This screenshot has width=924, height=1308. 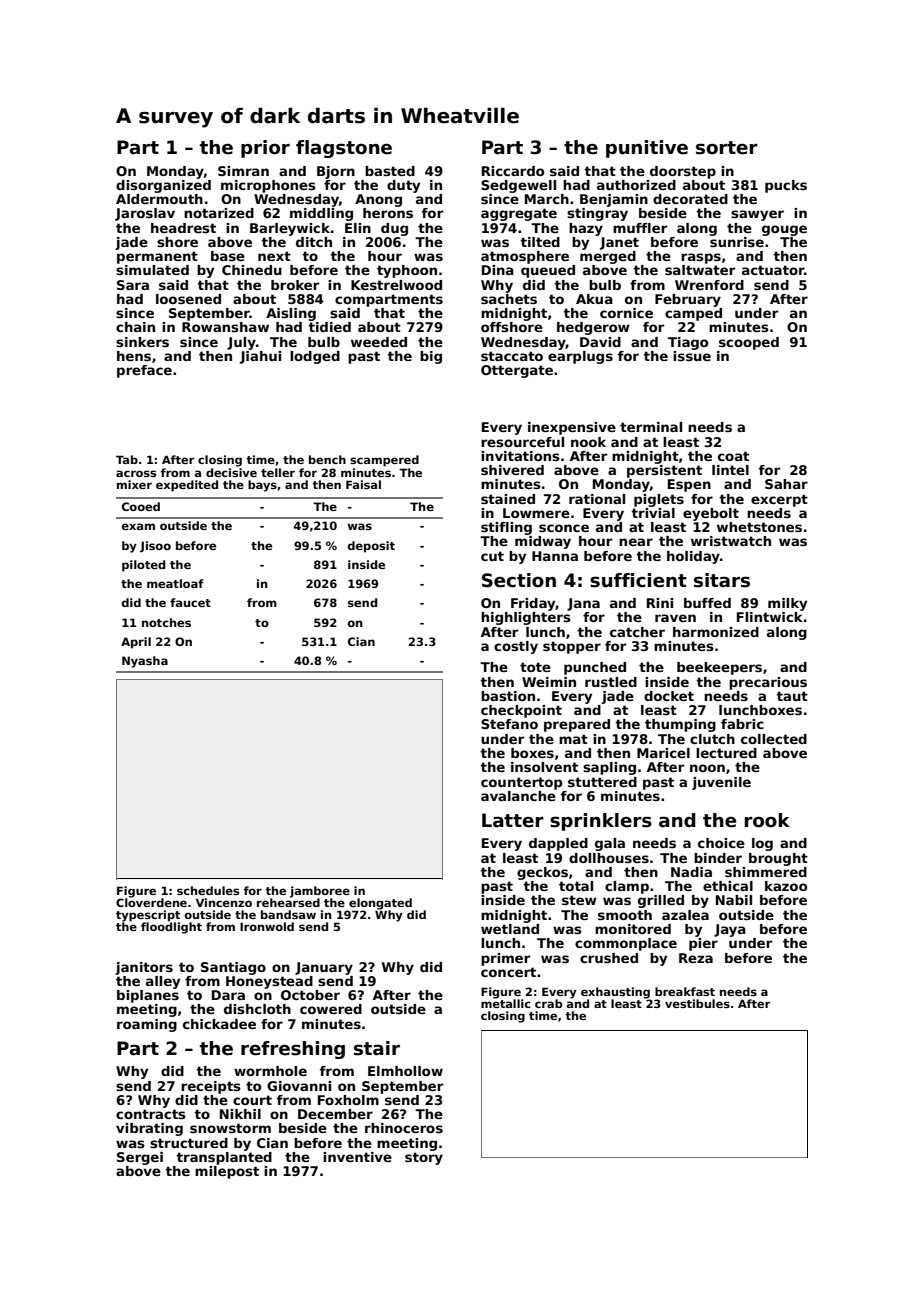 I want to click on collected, so click(x=774, y=739).
